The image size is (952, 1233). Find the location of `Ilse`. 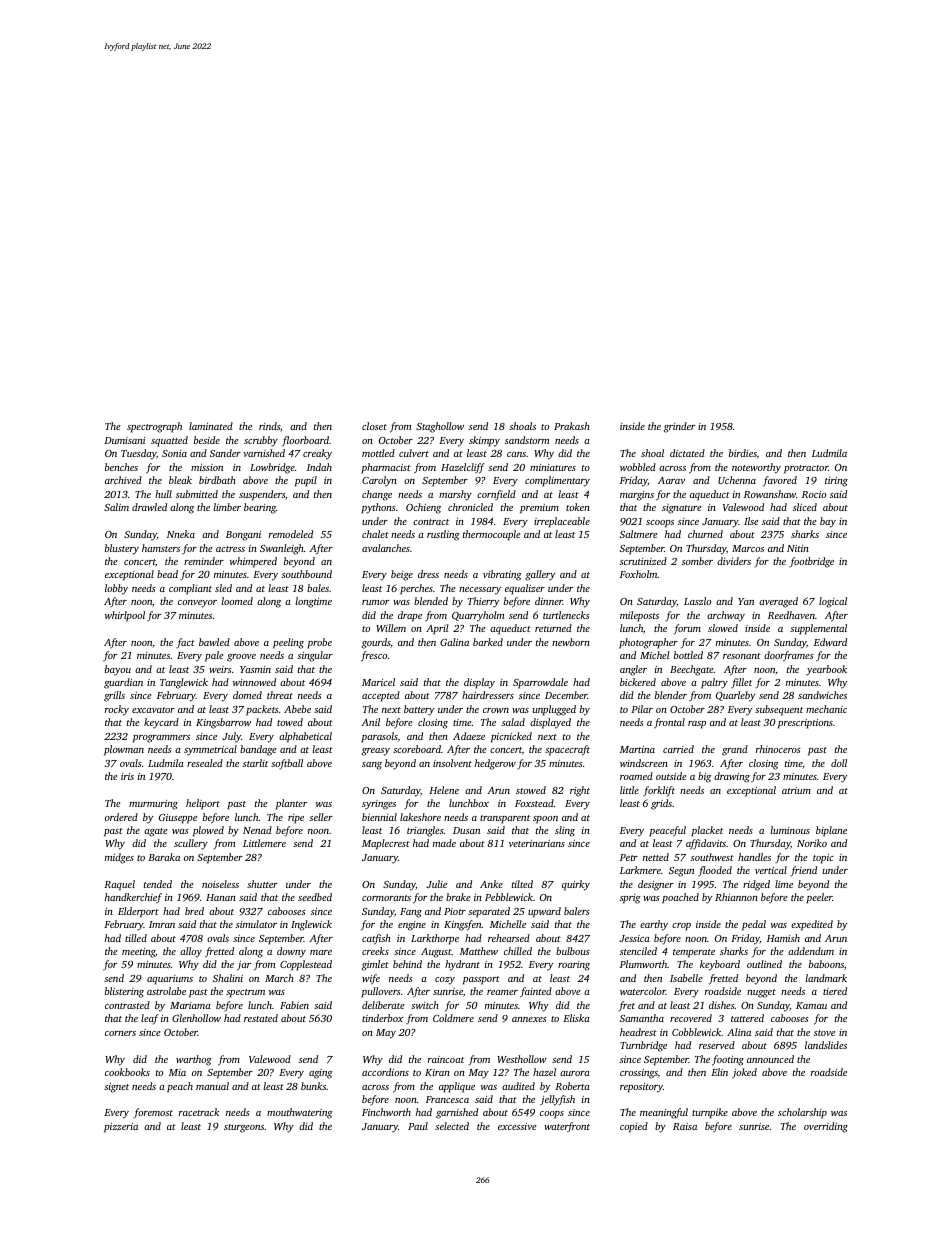

Ilse is located at coordinates (751, 521).
